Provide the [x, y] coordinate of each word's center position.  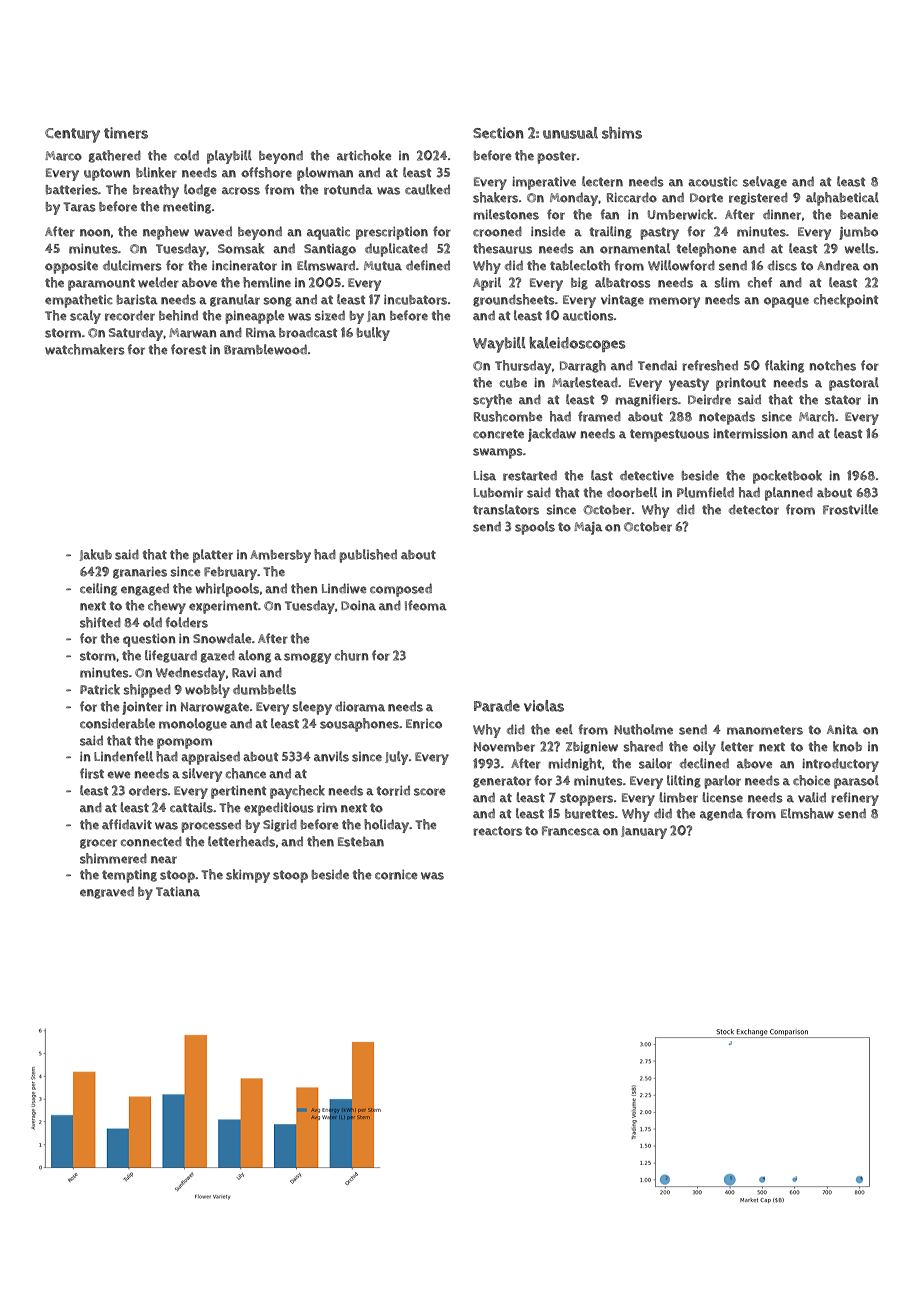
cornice [396, 875]
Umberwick [680, 214]
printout [741, 384]
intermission [750, 434]
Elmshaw [807, 813]
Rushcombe [508, 416]
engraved [107, 892]
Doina [358, 606]
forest [188, 349]
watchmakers [85, 349]
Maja [588, 528]
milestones [506, 214]
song [277, 302]
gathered [115, 156]
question [149, 640]
